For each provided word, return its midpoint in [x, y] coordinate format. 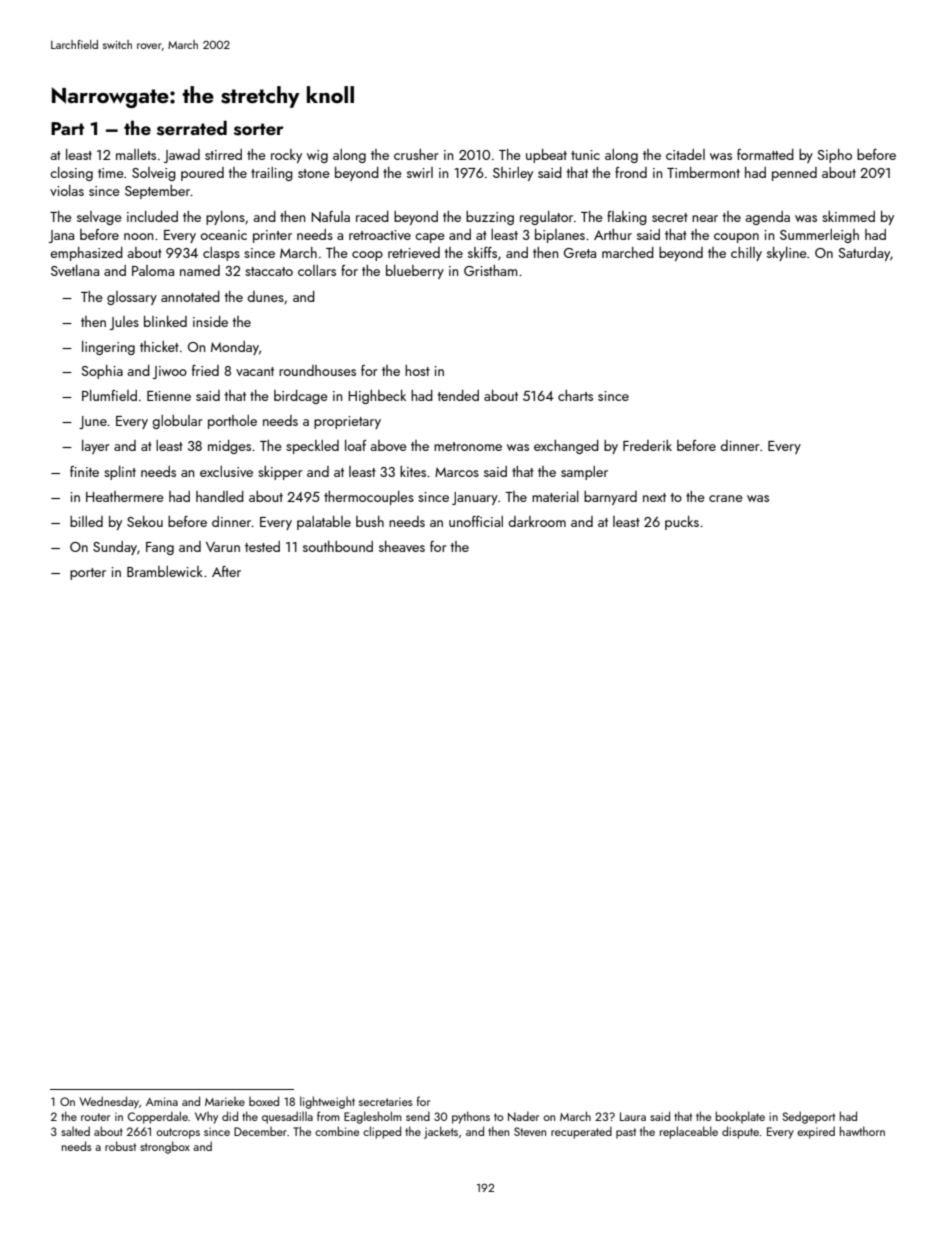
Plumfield [109, 395]
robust [120, 1146]
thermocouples [369, 498]
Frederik [647, 445]
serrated [192, 128]
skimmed [848, 216]
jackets [441, 1132]
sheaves [402, 546]
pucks [682, 523]
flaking [627, 218]
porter [88, 574]
